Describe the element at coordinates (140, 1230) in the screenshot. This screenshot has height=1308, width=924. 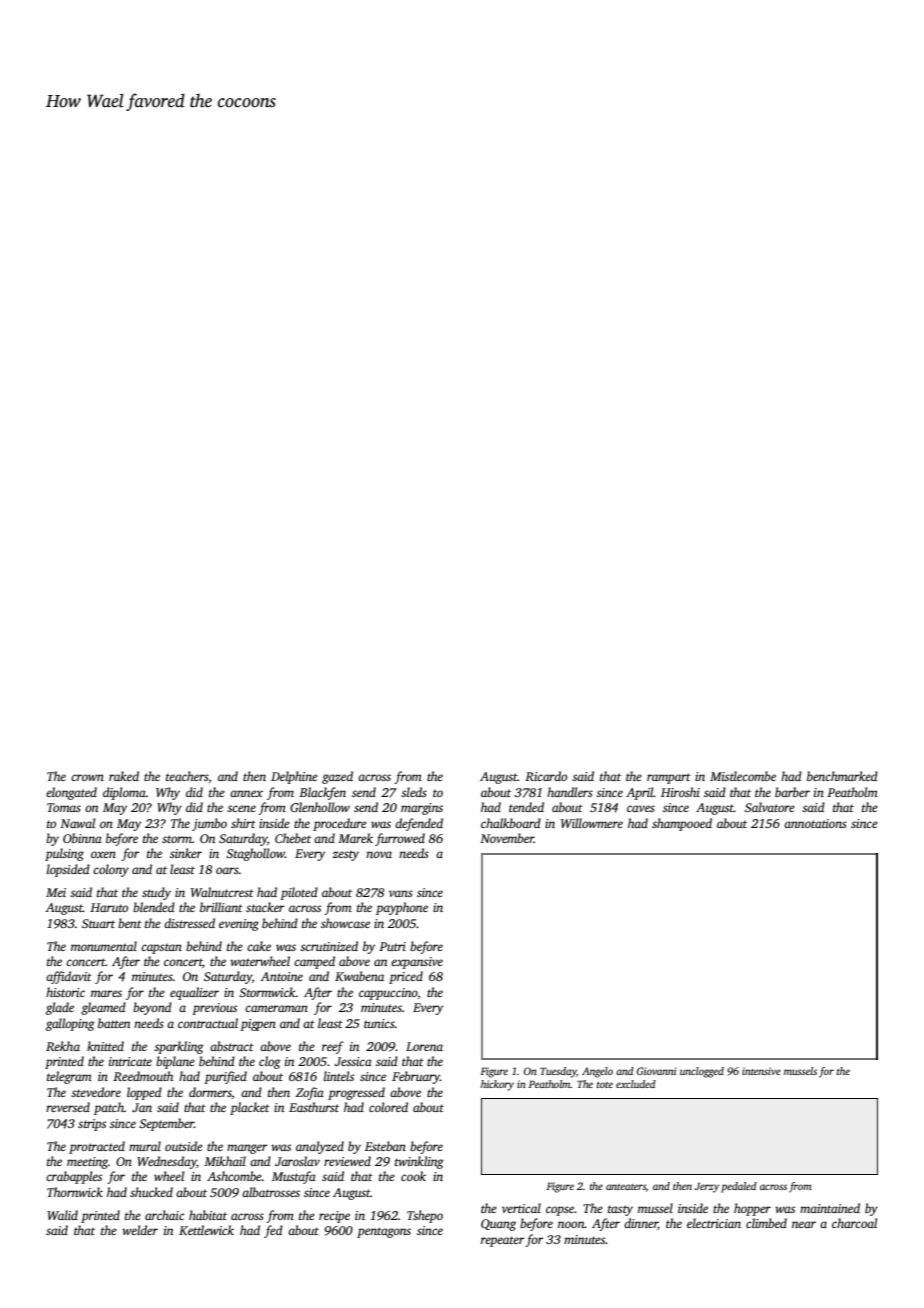
I see `welder` at that location.
